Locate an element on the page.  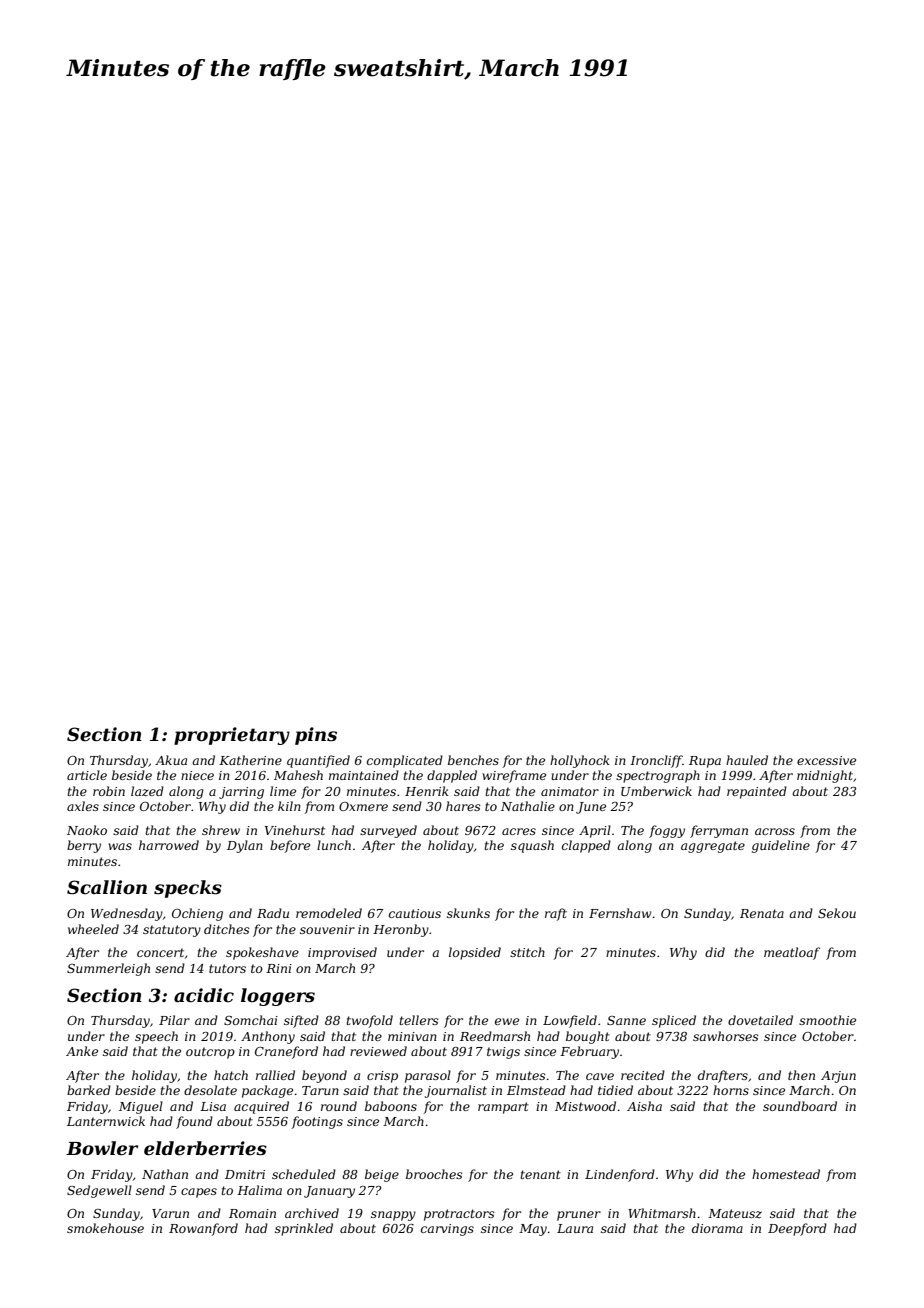
Fernshaw is located at coordinates (620, 913).
